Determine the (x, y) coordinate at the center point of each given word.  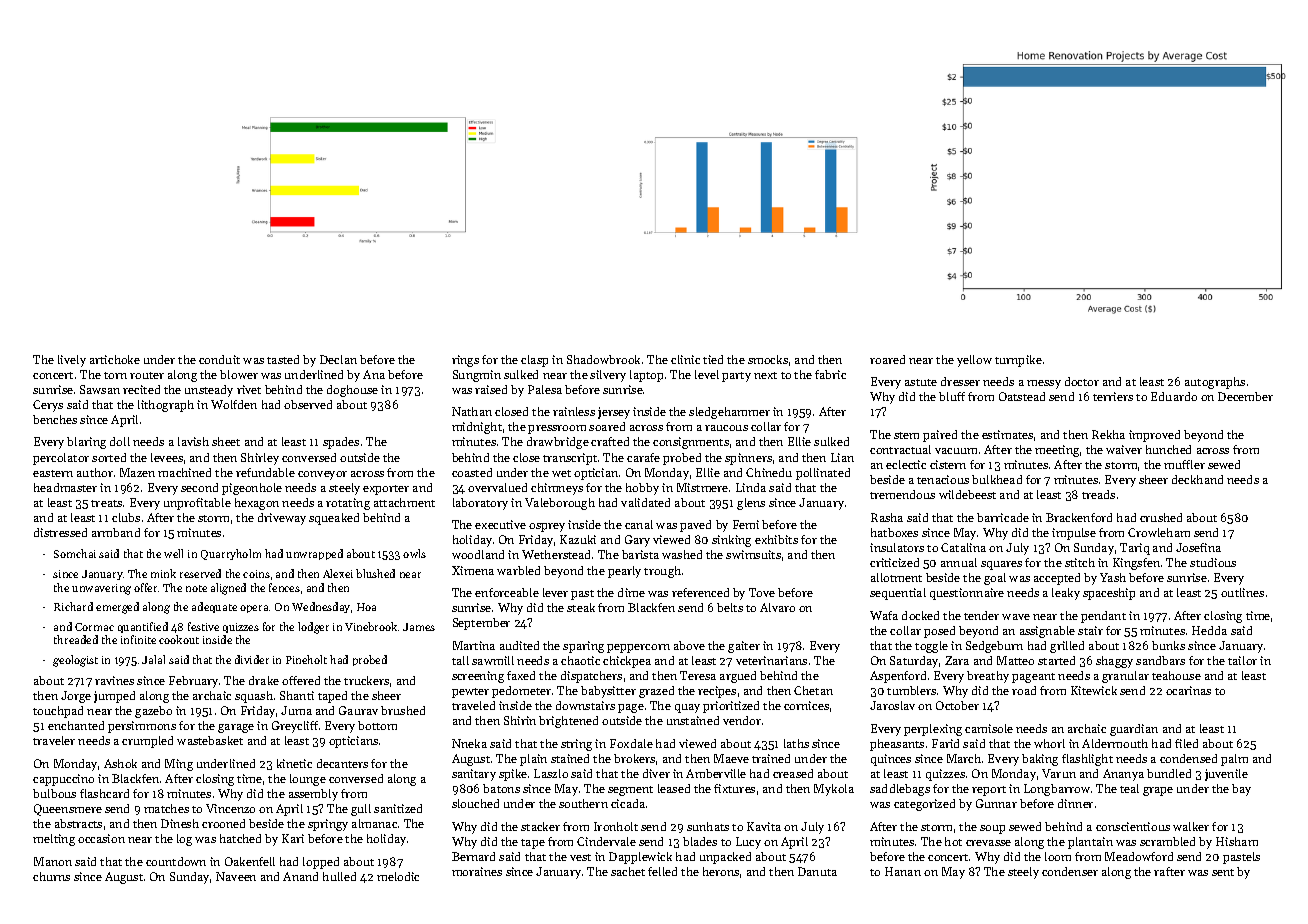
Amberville (716, 773)
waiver (1124, 449)
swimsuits (753, 554)
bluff (952, 396)
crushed (1161, 517)
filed (1186, 743)
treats (106, 503)
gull (361, 810)
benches (55, 419)
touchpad (58, 712)
